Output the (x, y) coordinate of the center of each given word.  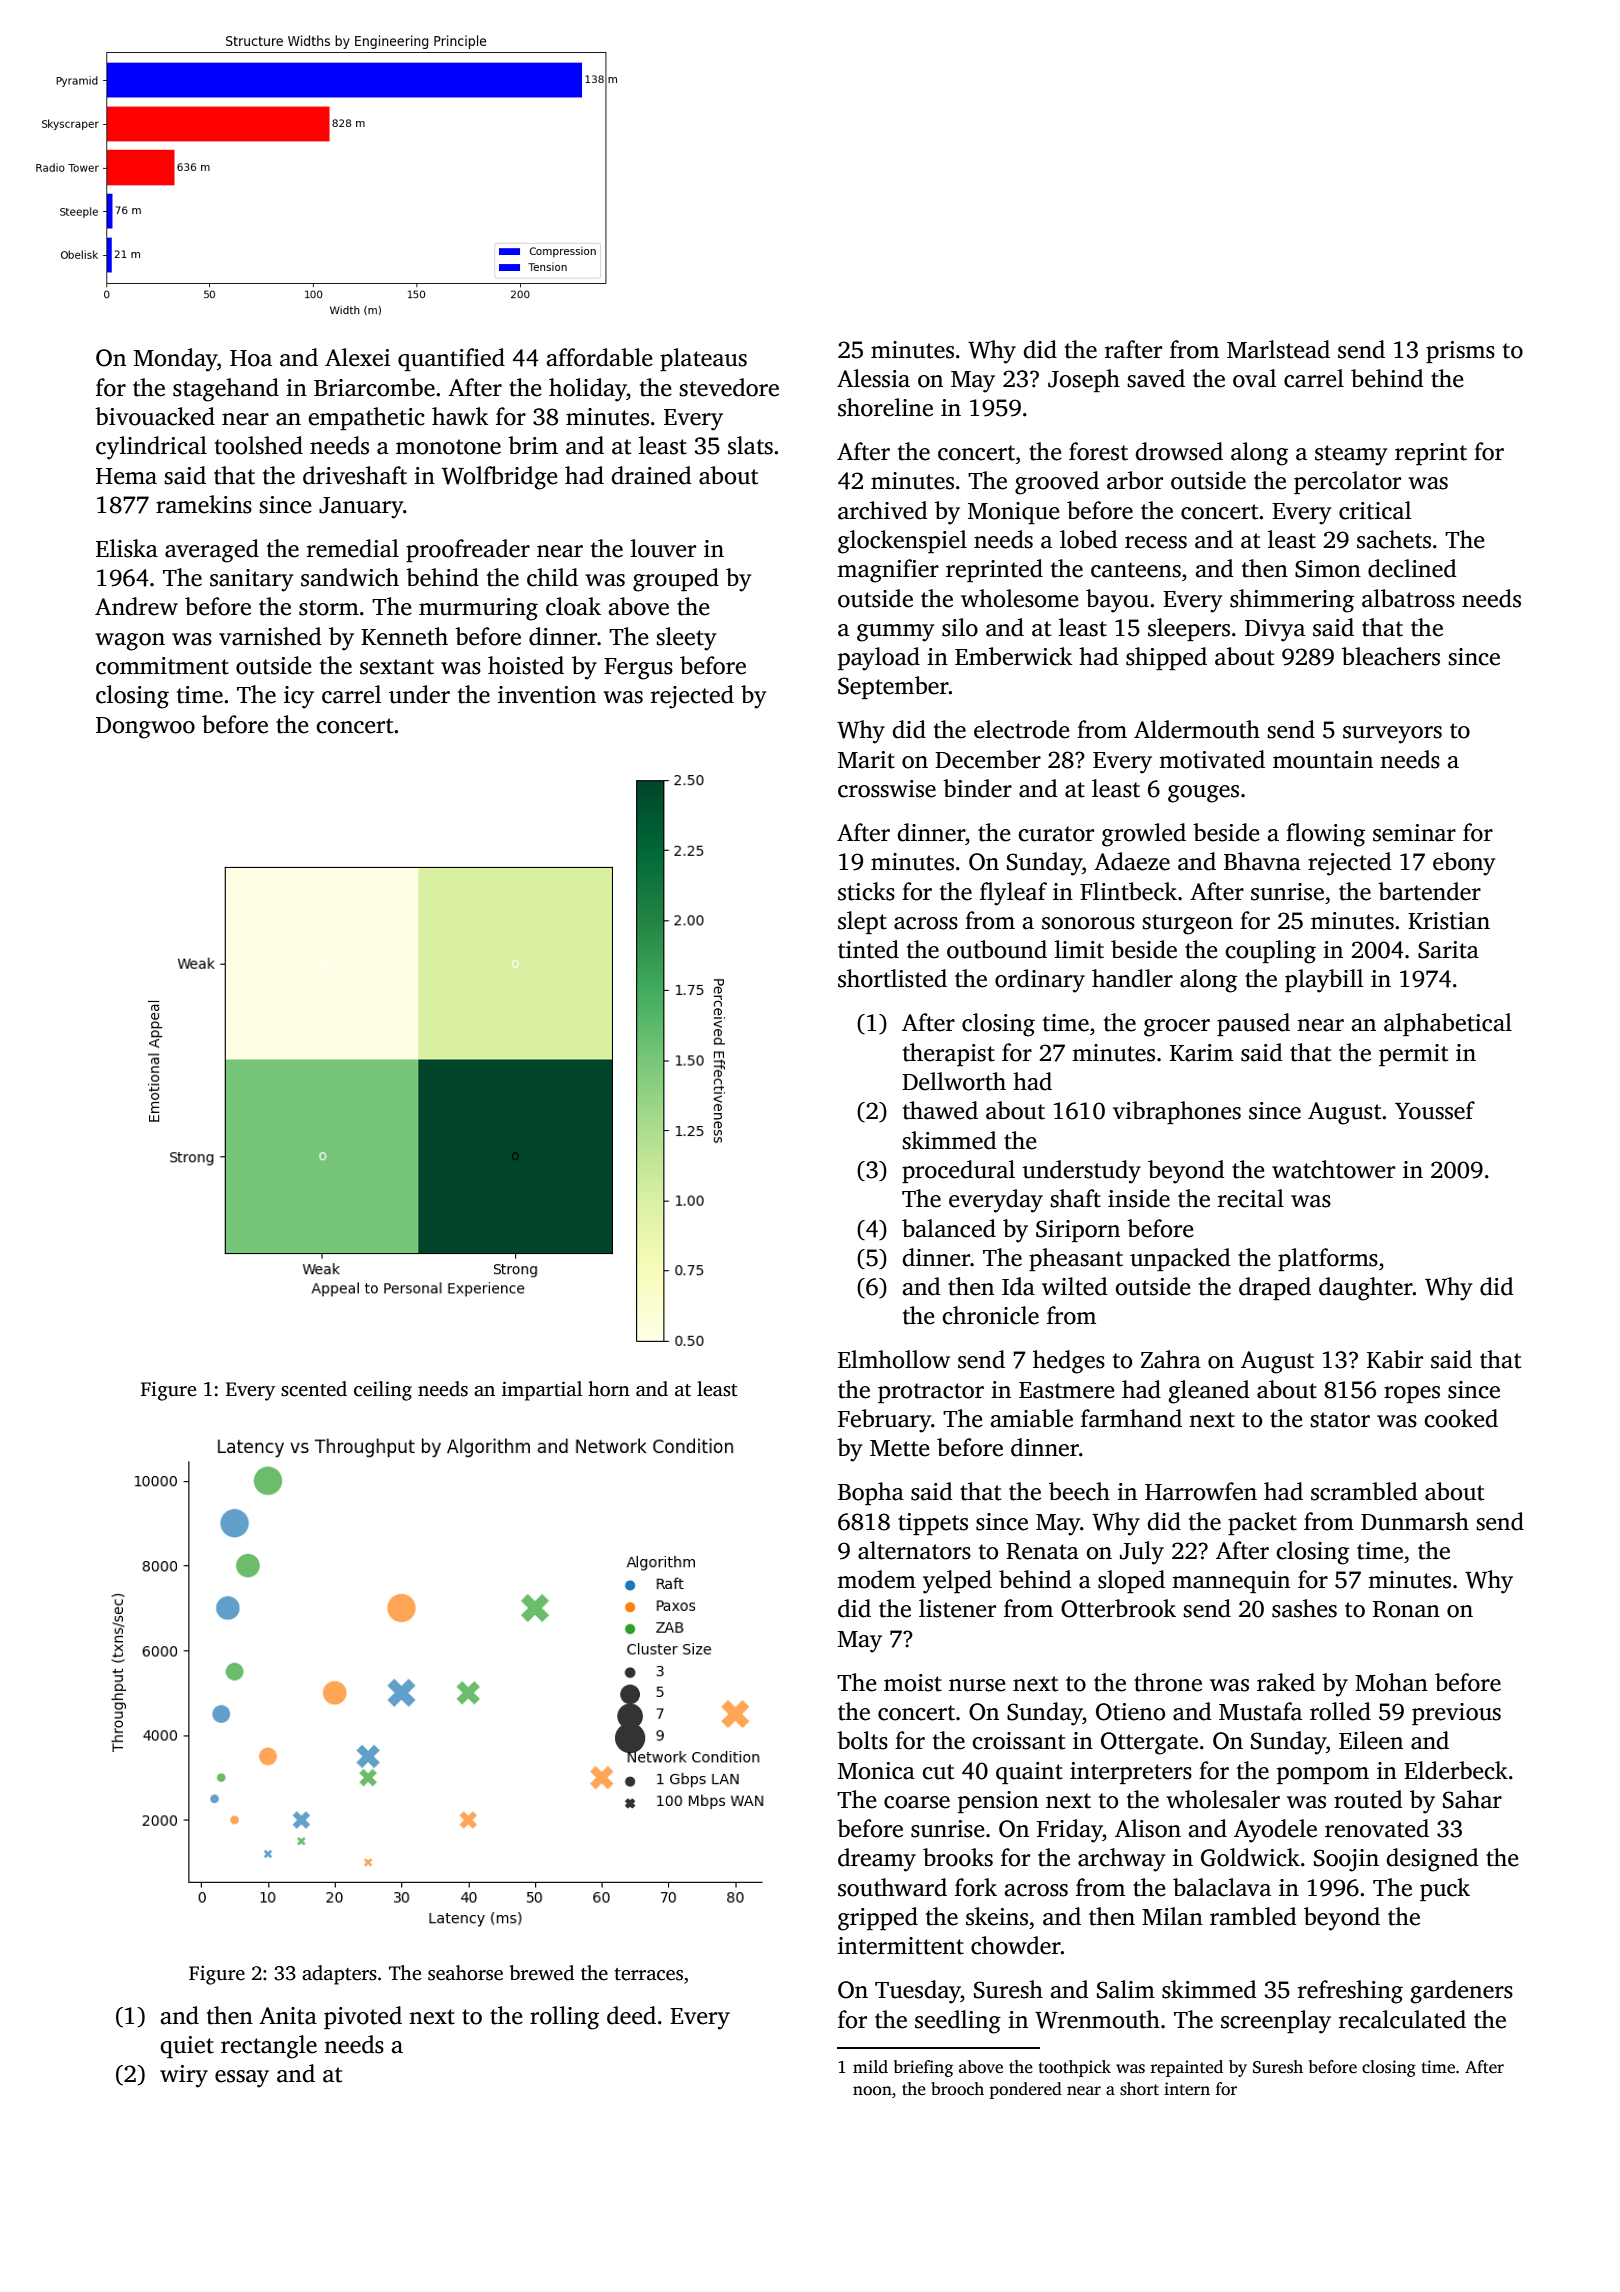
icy (299, 697)
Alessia (873, 378)
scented (314, 1389)
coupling (1270, 952)
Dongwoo (145, 728)
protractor (931, 1393)
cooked (1461, 1418)
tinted (868, 949)
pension (998, 1802)
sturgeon (1187, 924)
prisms (1460, 352)
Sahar (1472, 1799)
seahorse (465, 1973)
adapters (339, 1975)
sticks (866, 891)
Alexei (357, 357)
